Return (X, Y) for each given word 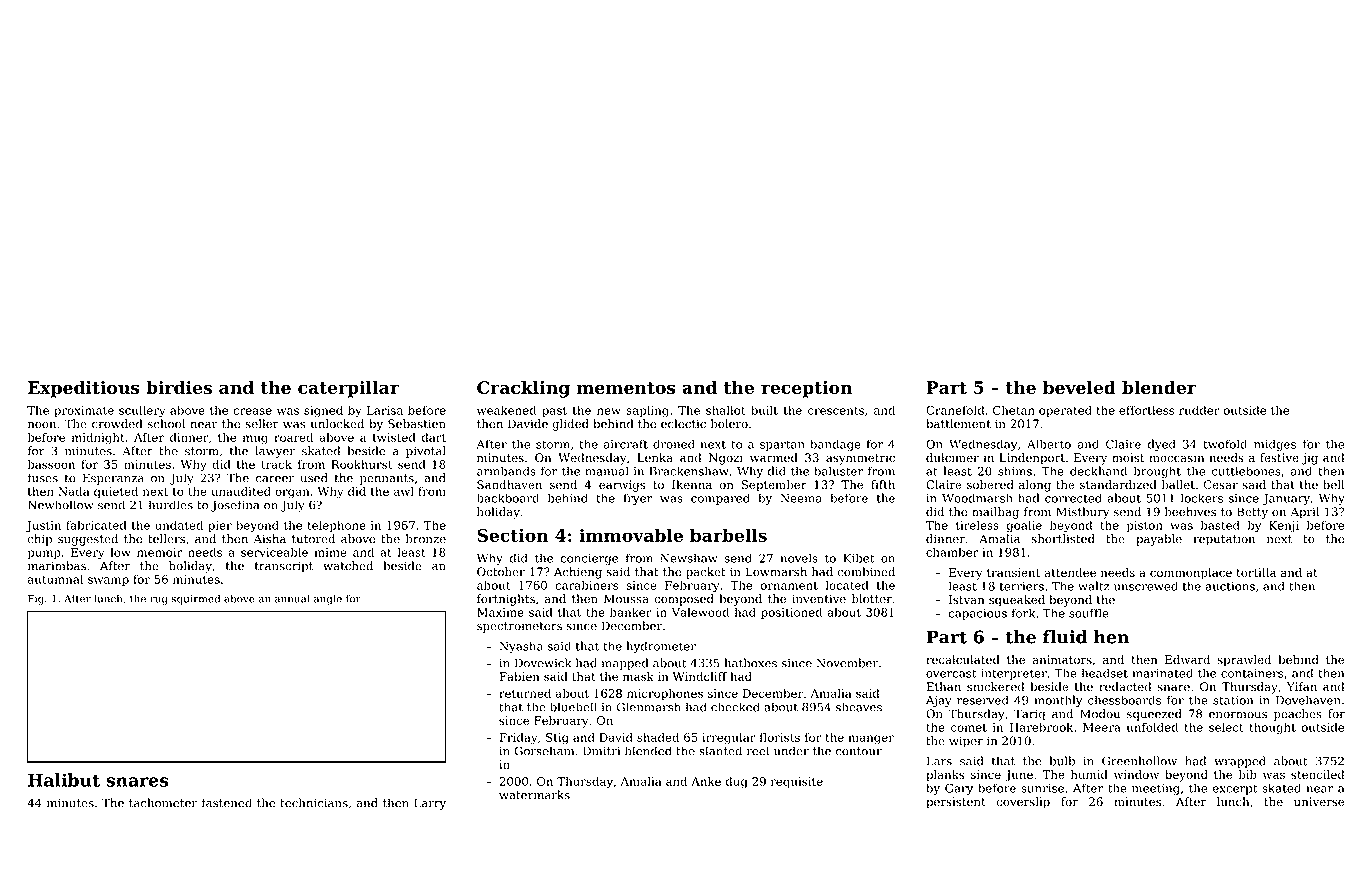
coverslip (1023, 803)
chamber (952, 552)
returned (525, 693)
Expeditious (84, 389)
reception (806, 389)
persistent (956, 803)
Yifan (1302, 687)
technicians (314, 803)
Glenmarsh (649, 707)
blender (1159, 387)
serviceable (274, 552)
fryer (637, 499)
